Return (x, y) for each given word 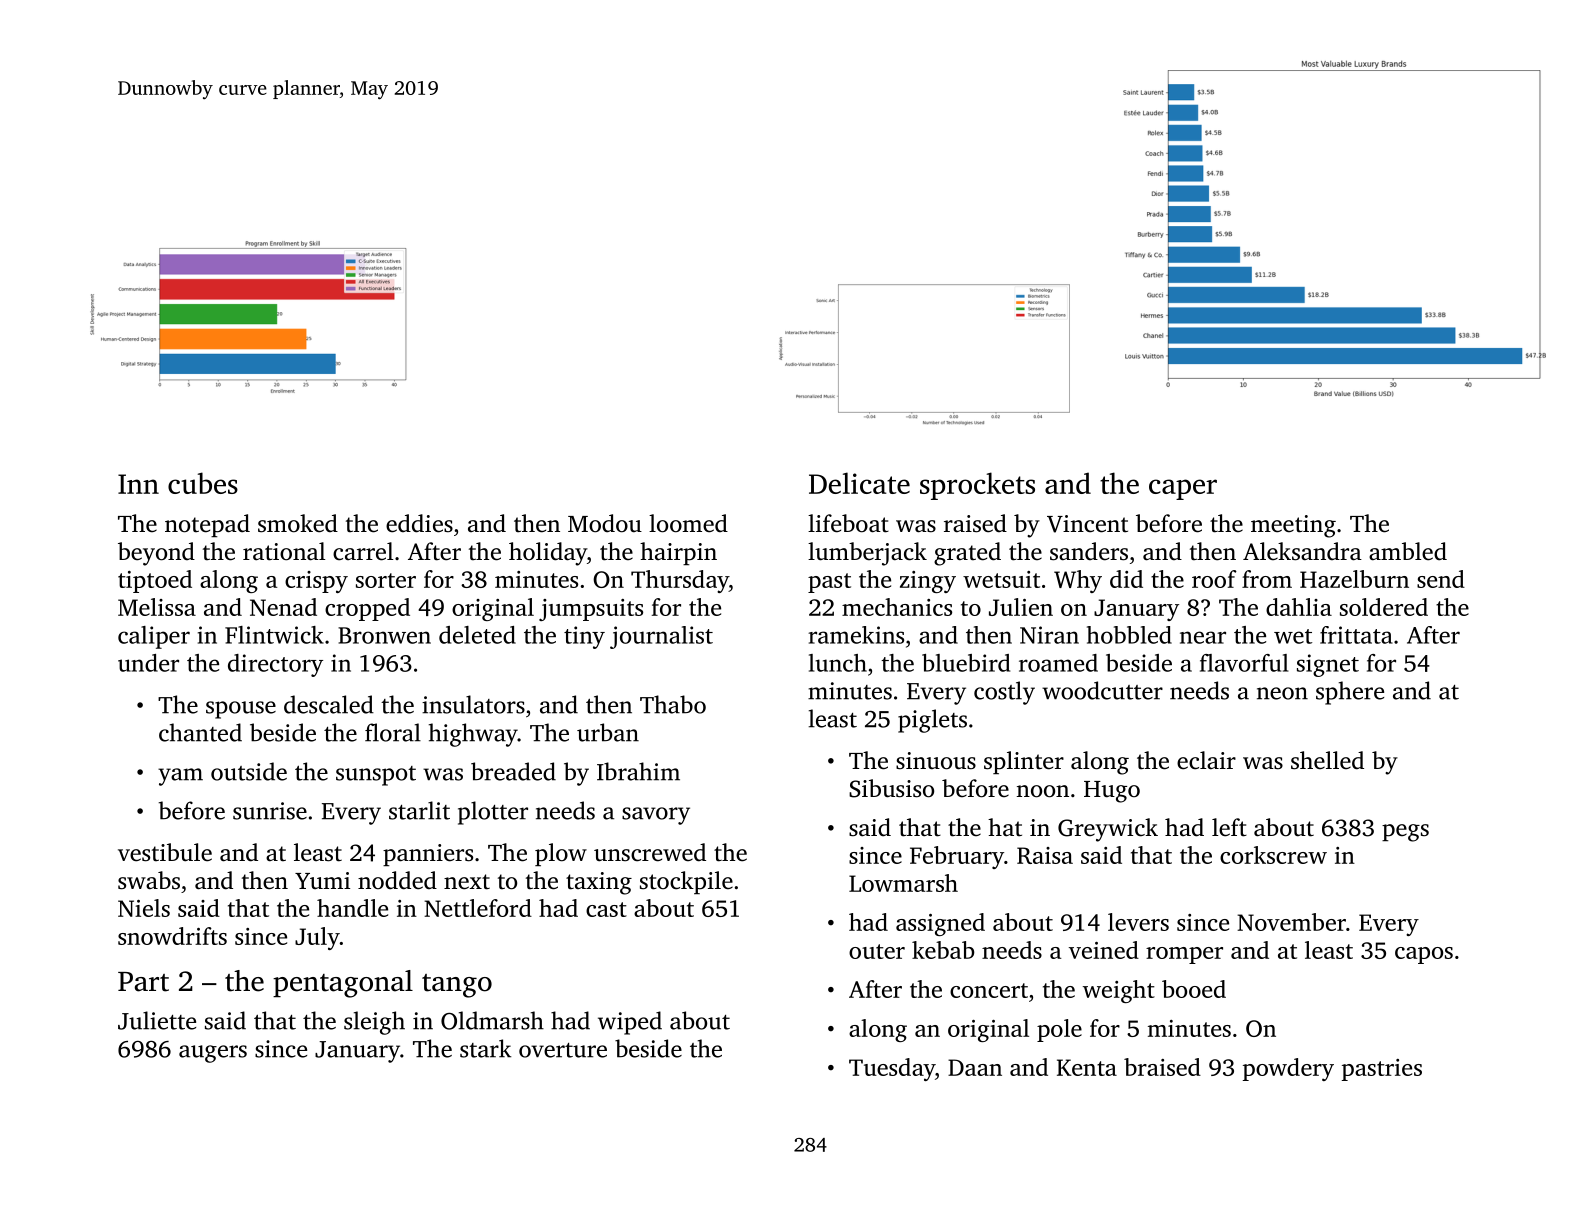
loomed (688, 523)
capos (1424, 955)
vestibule (165, 852)
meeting (1293, 526)
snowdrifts (172, 936)
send (1441, 579)
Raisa (1045, 855)
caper (1183, 489)
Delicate (859, 483)
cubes (203, 483)
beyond (156, 554)
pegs (1405, 833)
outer (877, 951)
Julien (1021, 607)
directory (275, 665)
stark (485, 1048)
